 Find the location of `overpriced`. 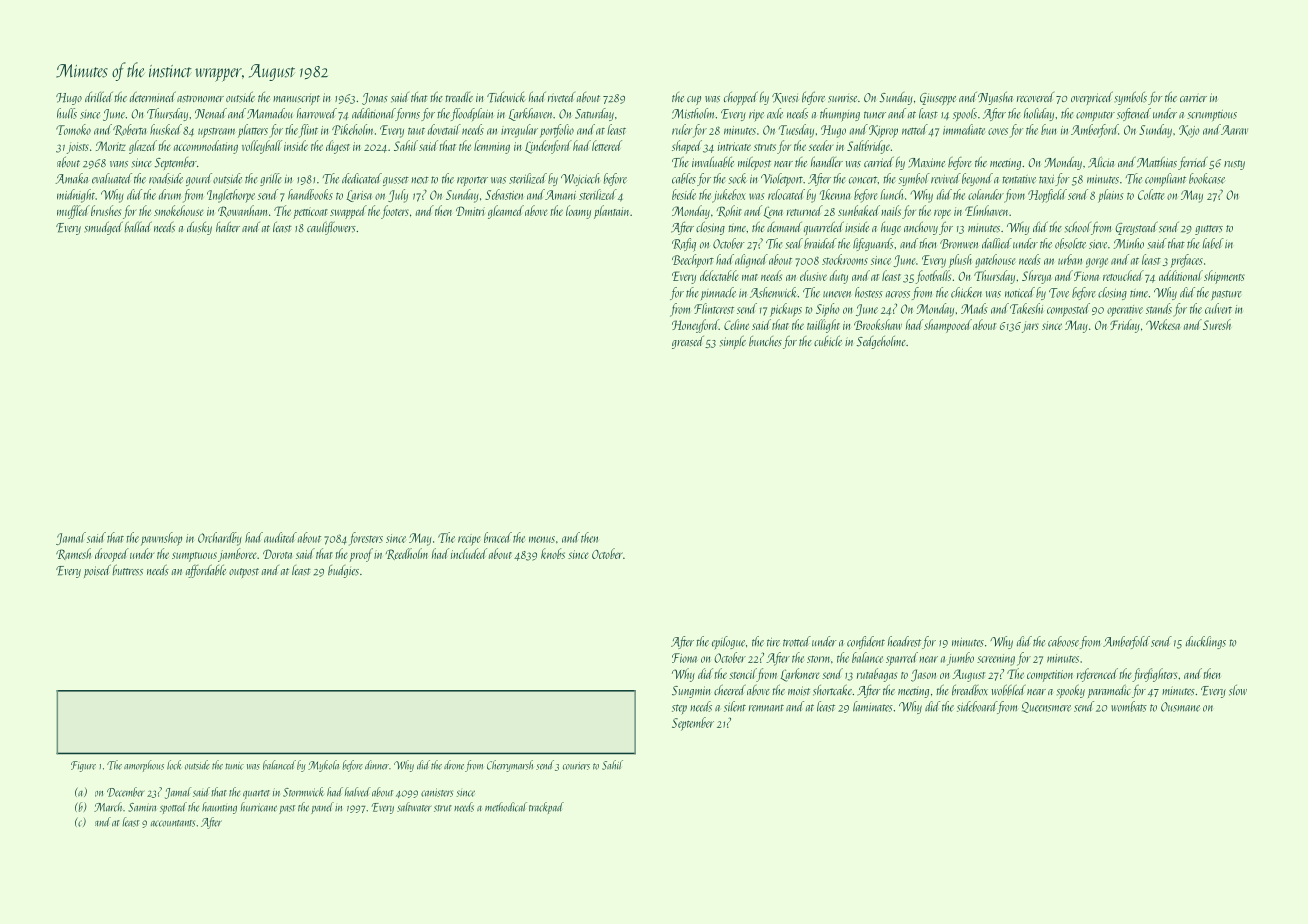

overpriced is located at coordinates (1092, 98).
